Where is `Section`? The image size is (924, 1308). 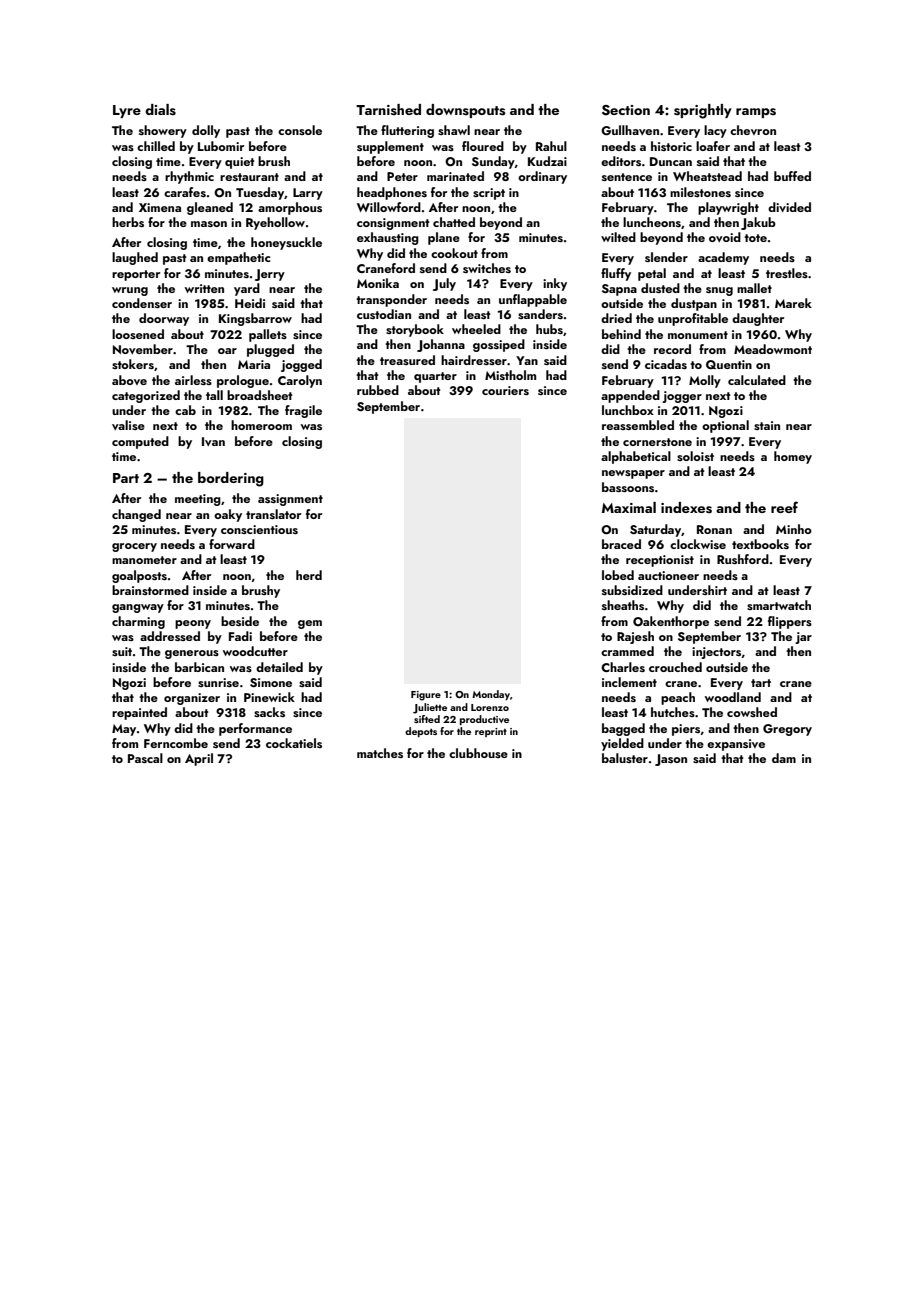
Section is located at coordinates (626, 110).
